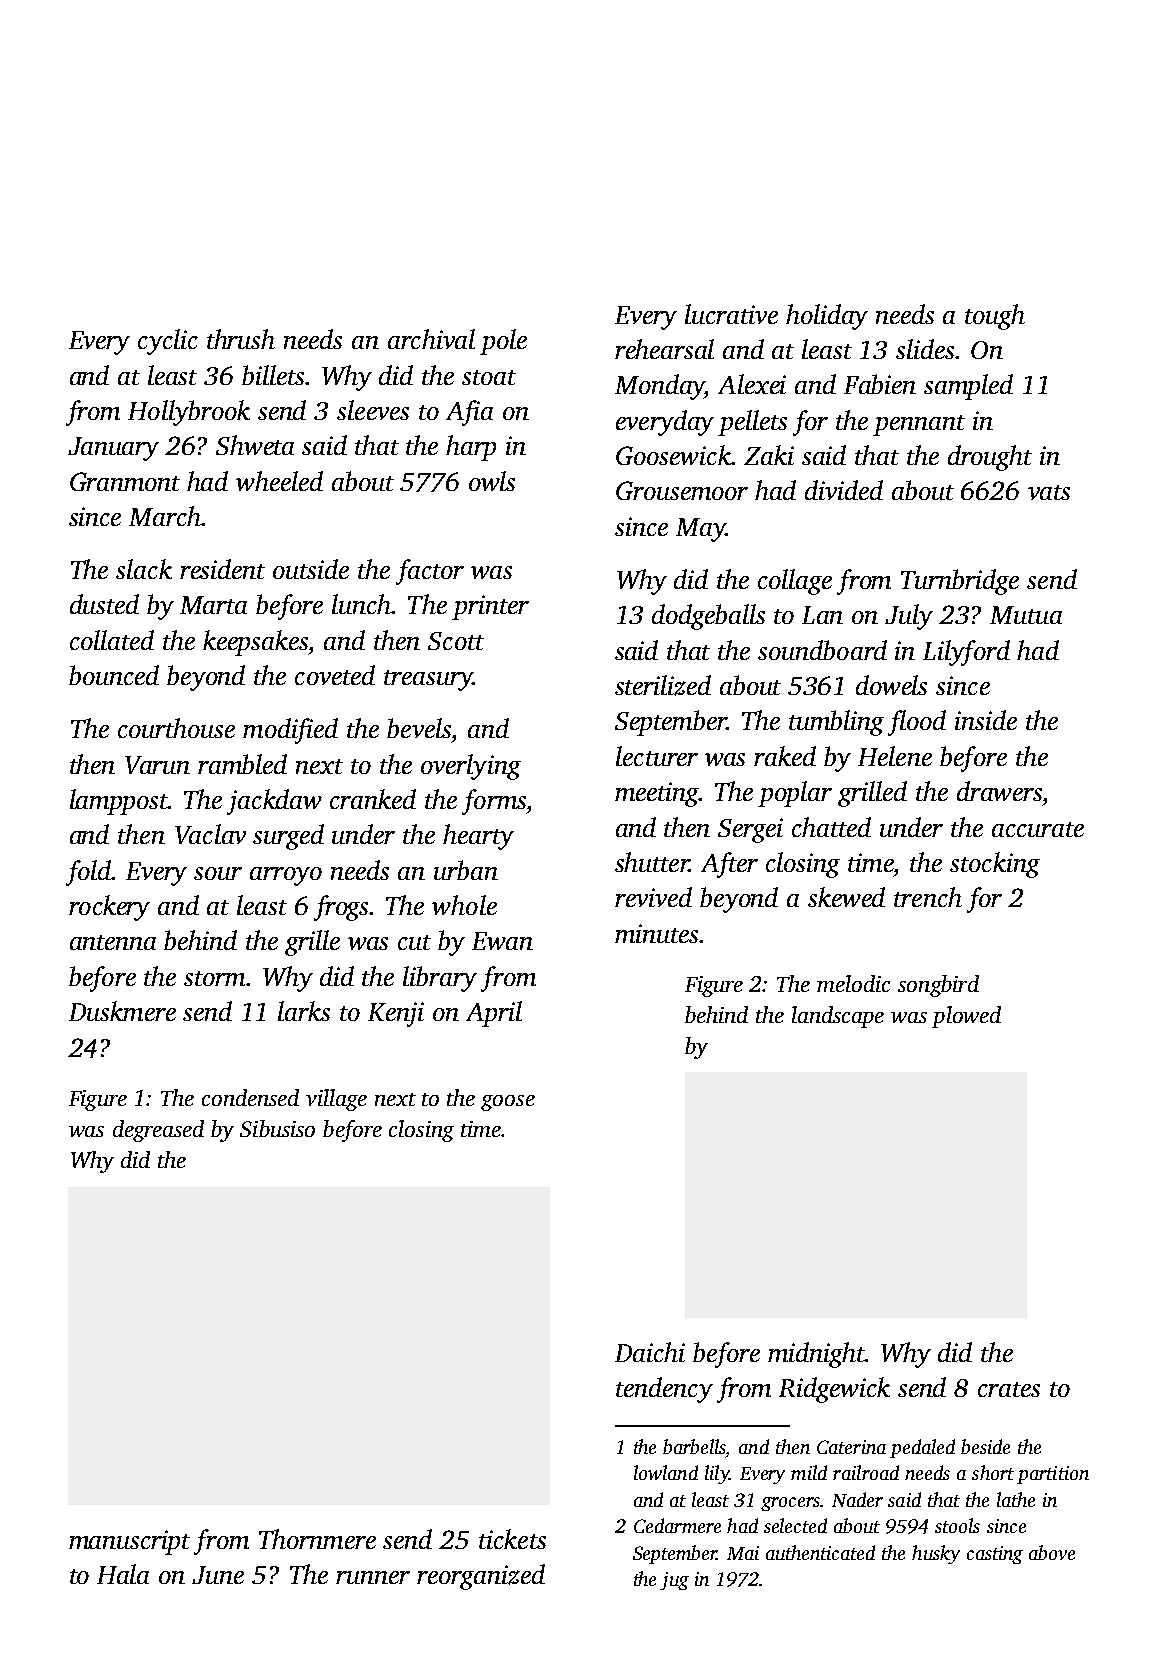 Image resolution: width=1165 pixels, height=1654 pixels. I want to click on Thornmere, so click(317, 1539).
